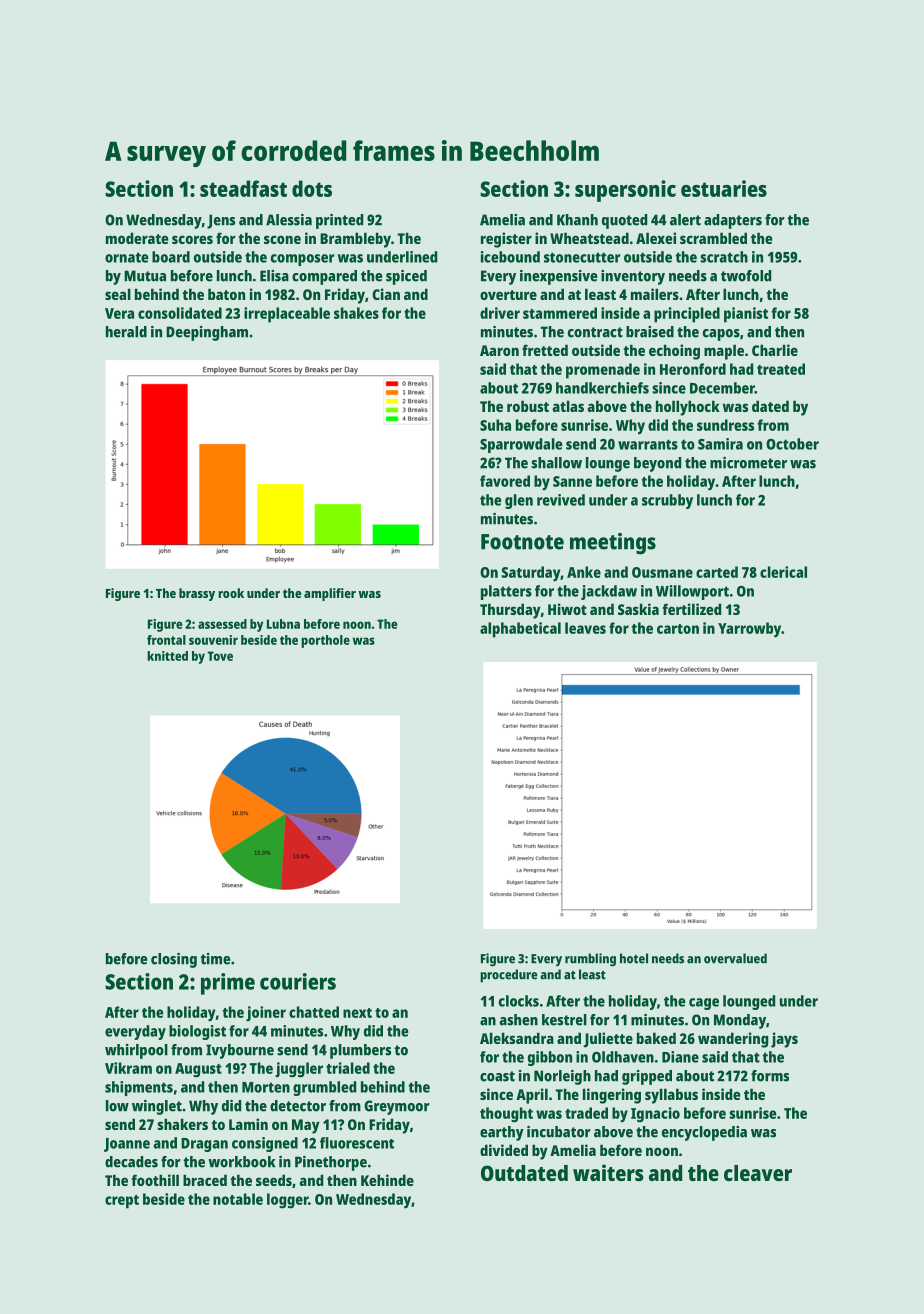 The width and height of the document is (924, 1314). I want to click on next, so click(357, 1013).
